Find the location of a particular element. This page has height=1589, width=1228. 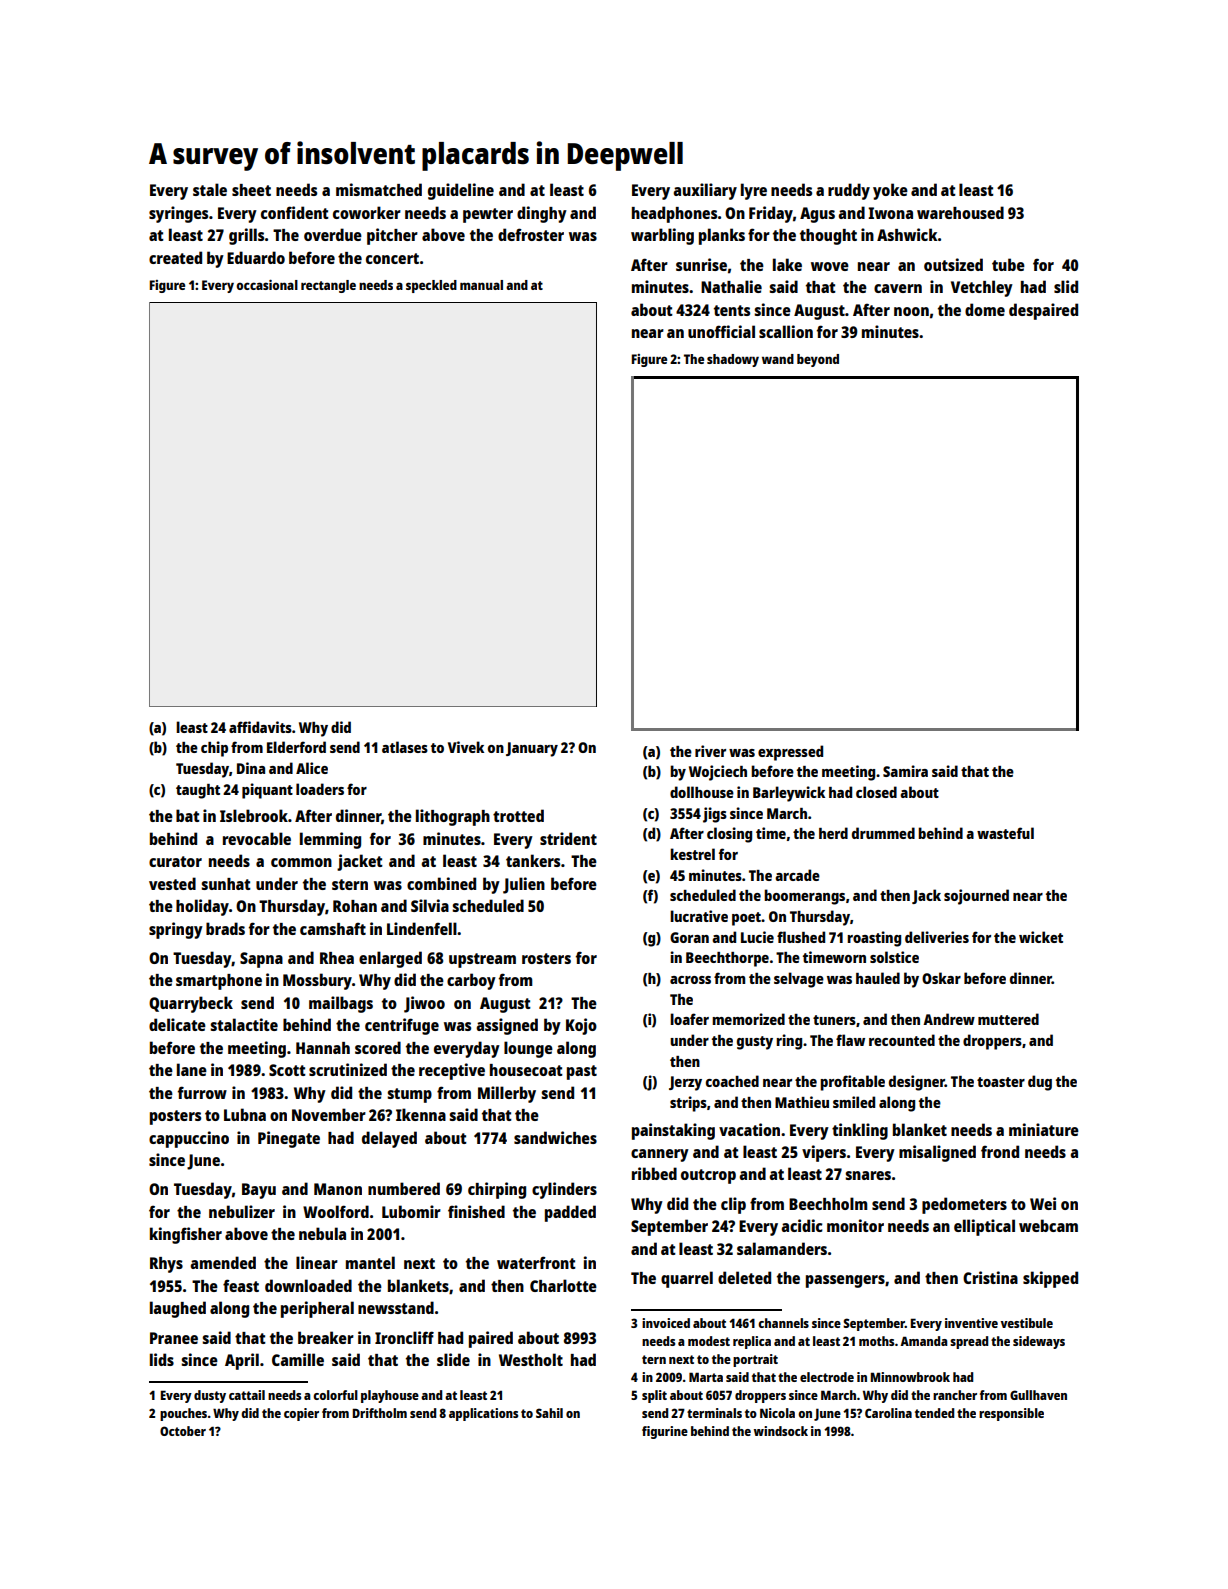

Wei is located at coordinates (1043, 1203).
